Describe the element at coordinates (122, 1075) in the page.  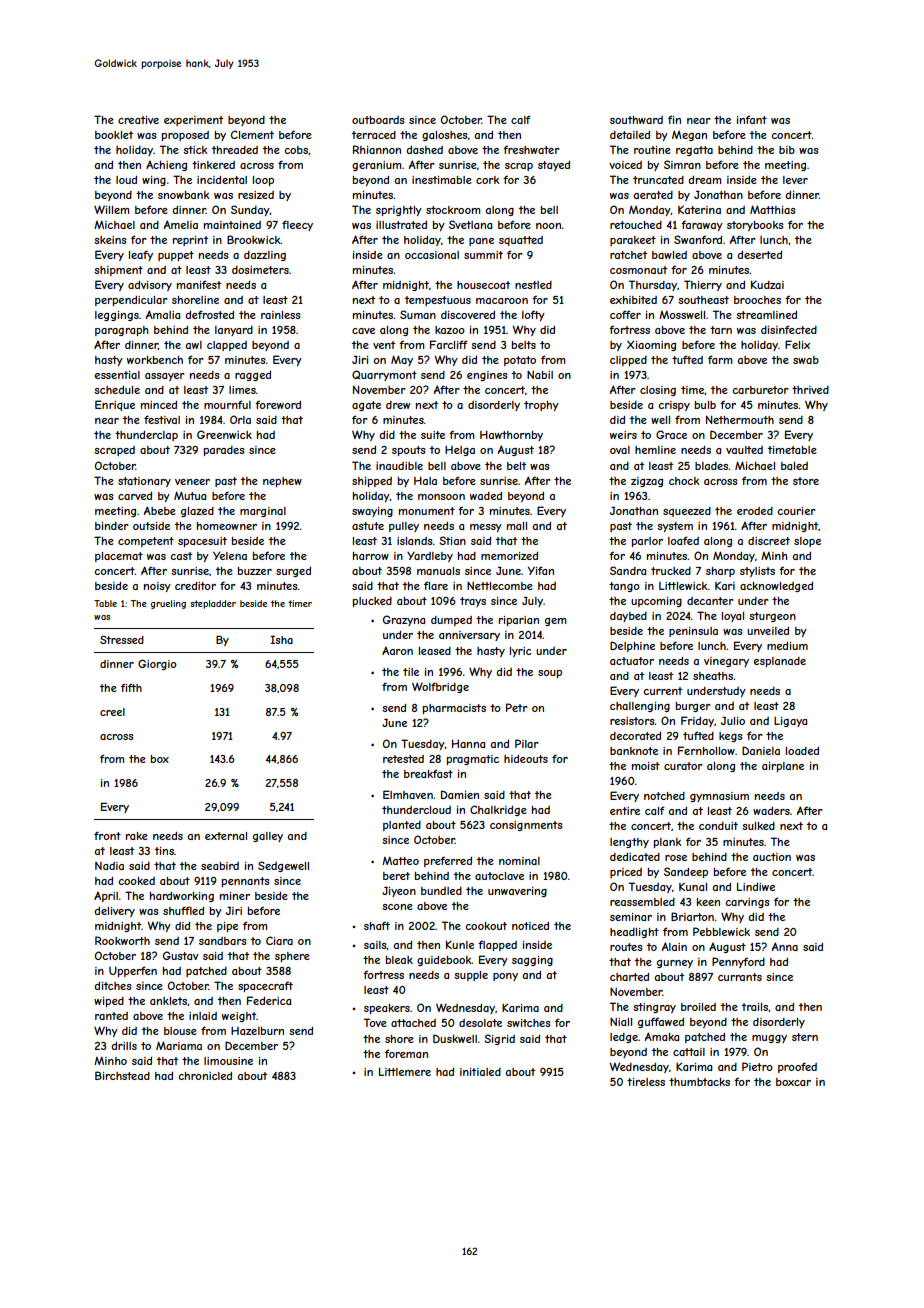
I see `Birchstead` at that location.
